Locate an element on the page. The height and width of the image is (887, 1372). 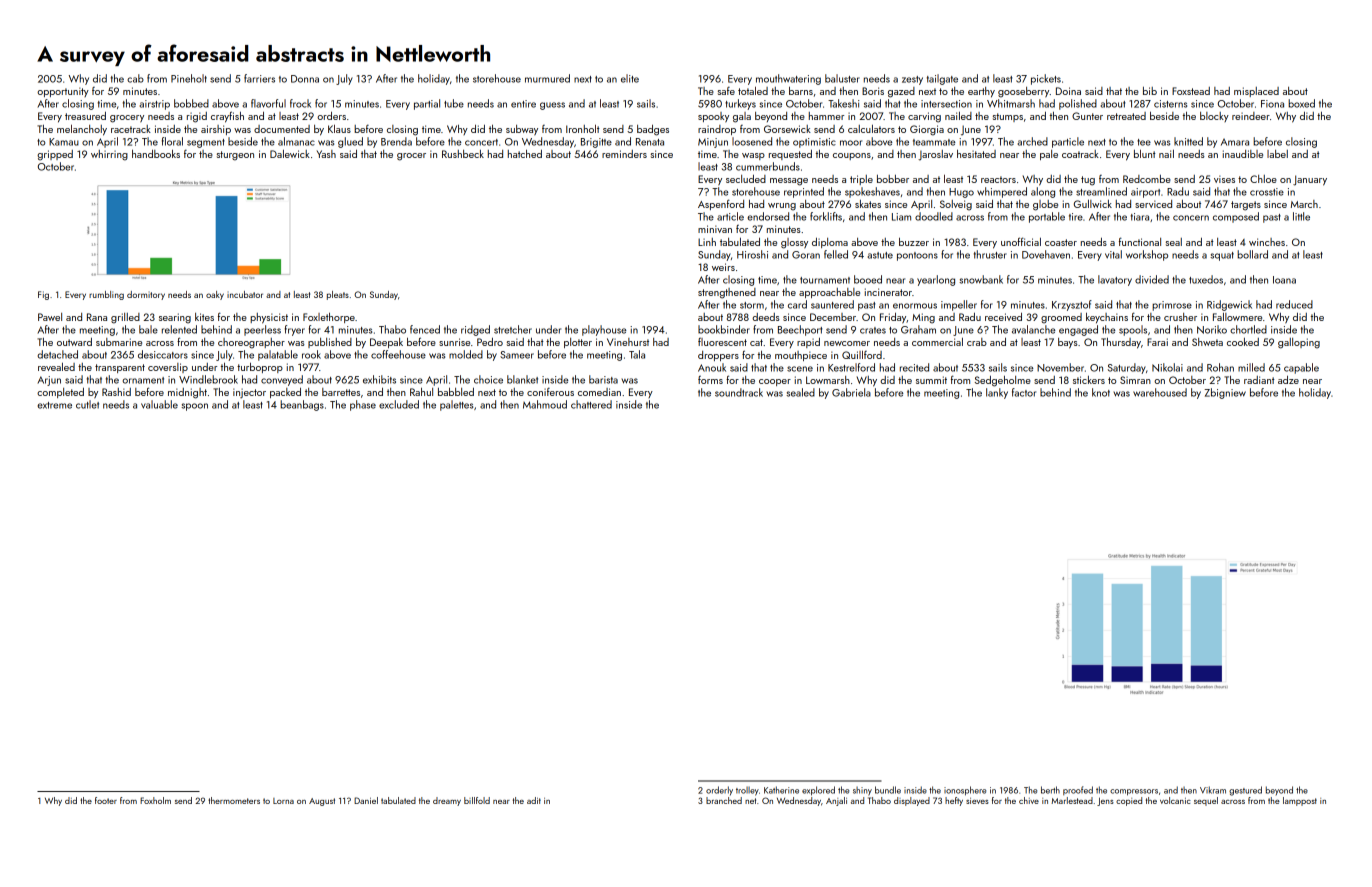
felled is located at coordinates (836, 254).
